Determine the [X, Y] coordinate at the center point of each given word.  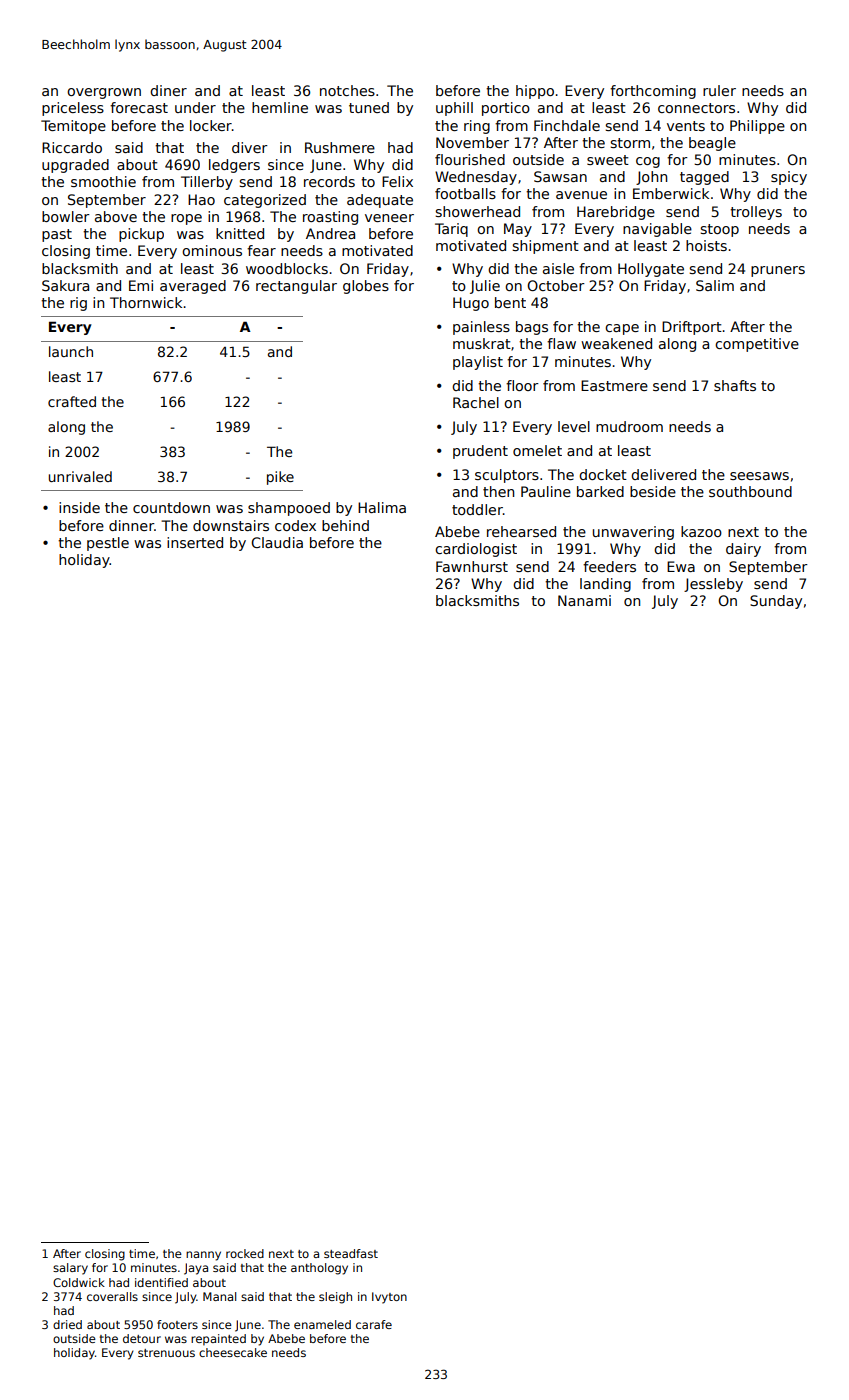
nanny [203, 1256]
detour [142, 1338]
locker [211, 125]
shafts [735, 385]
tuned [369, 107]
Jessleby [713, 585]
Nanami [584, 600]
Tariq [451, 230]
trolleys [756, 213]
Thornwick [146, 302]
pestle [108, 544]
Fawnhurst [472, 566]
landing [605, 585]
